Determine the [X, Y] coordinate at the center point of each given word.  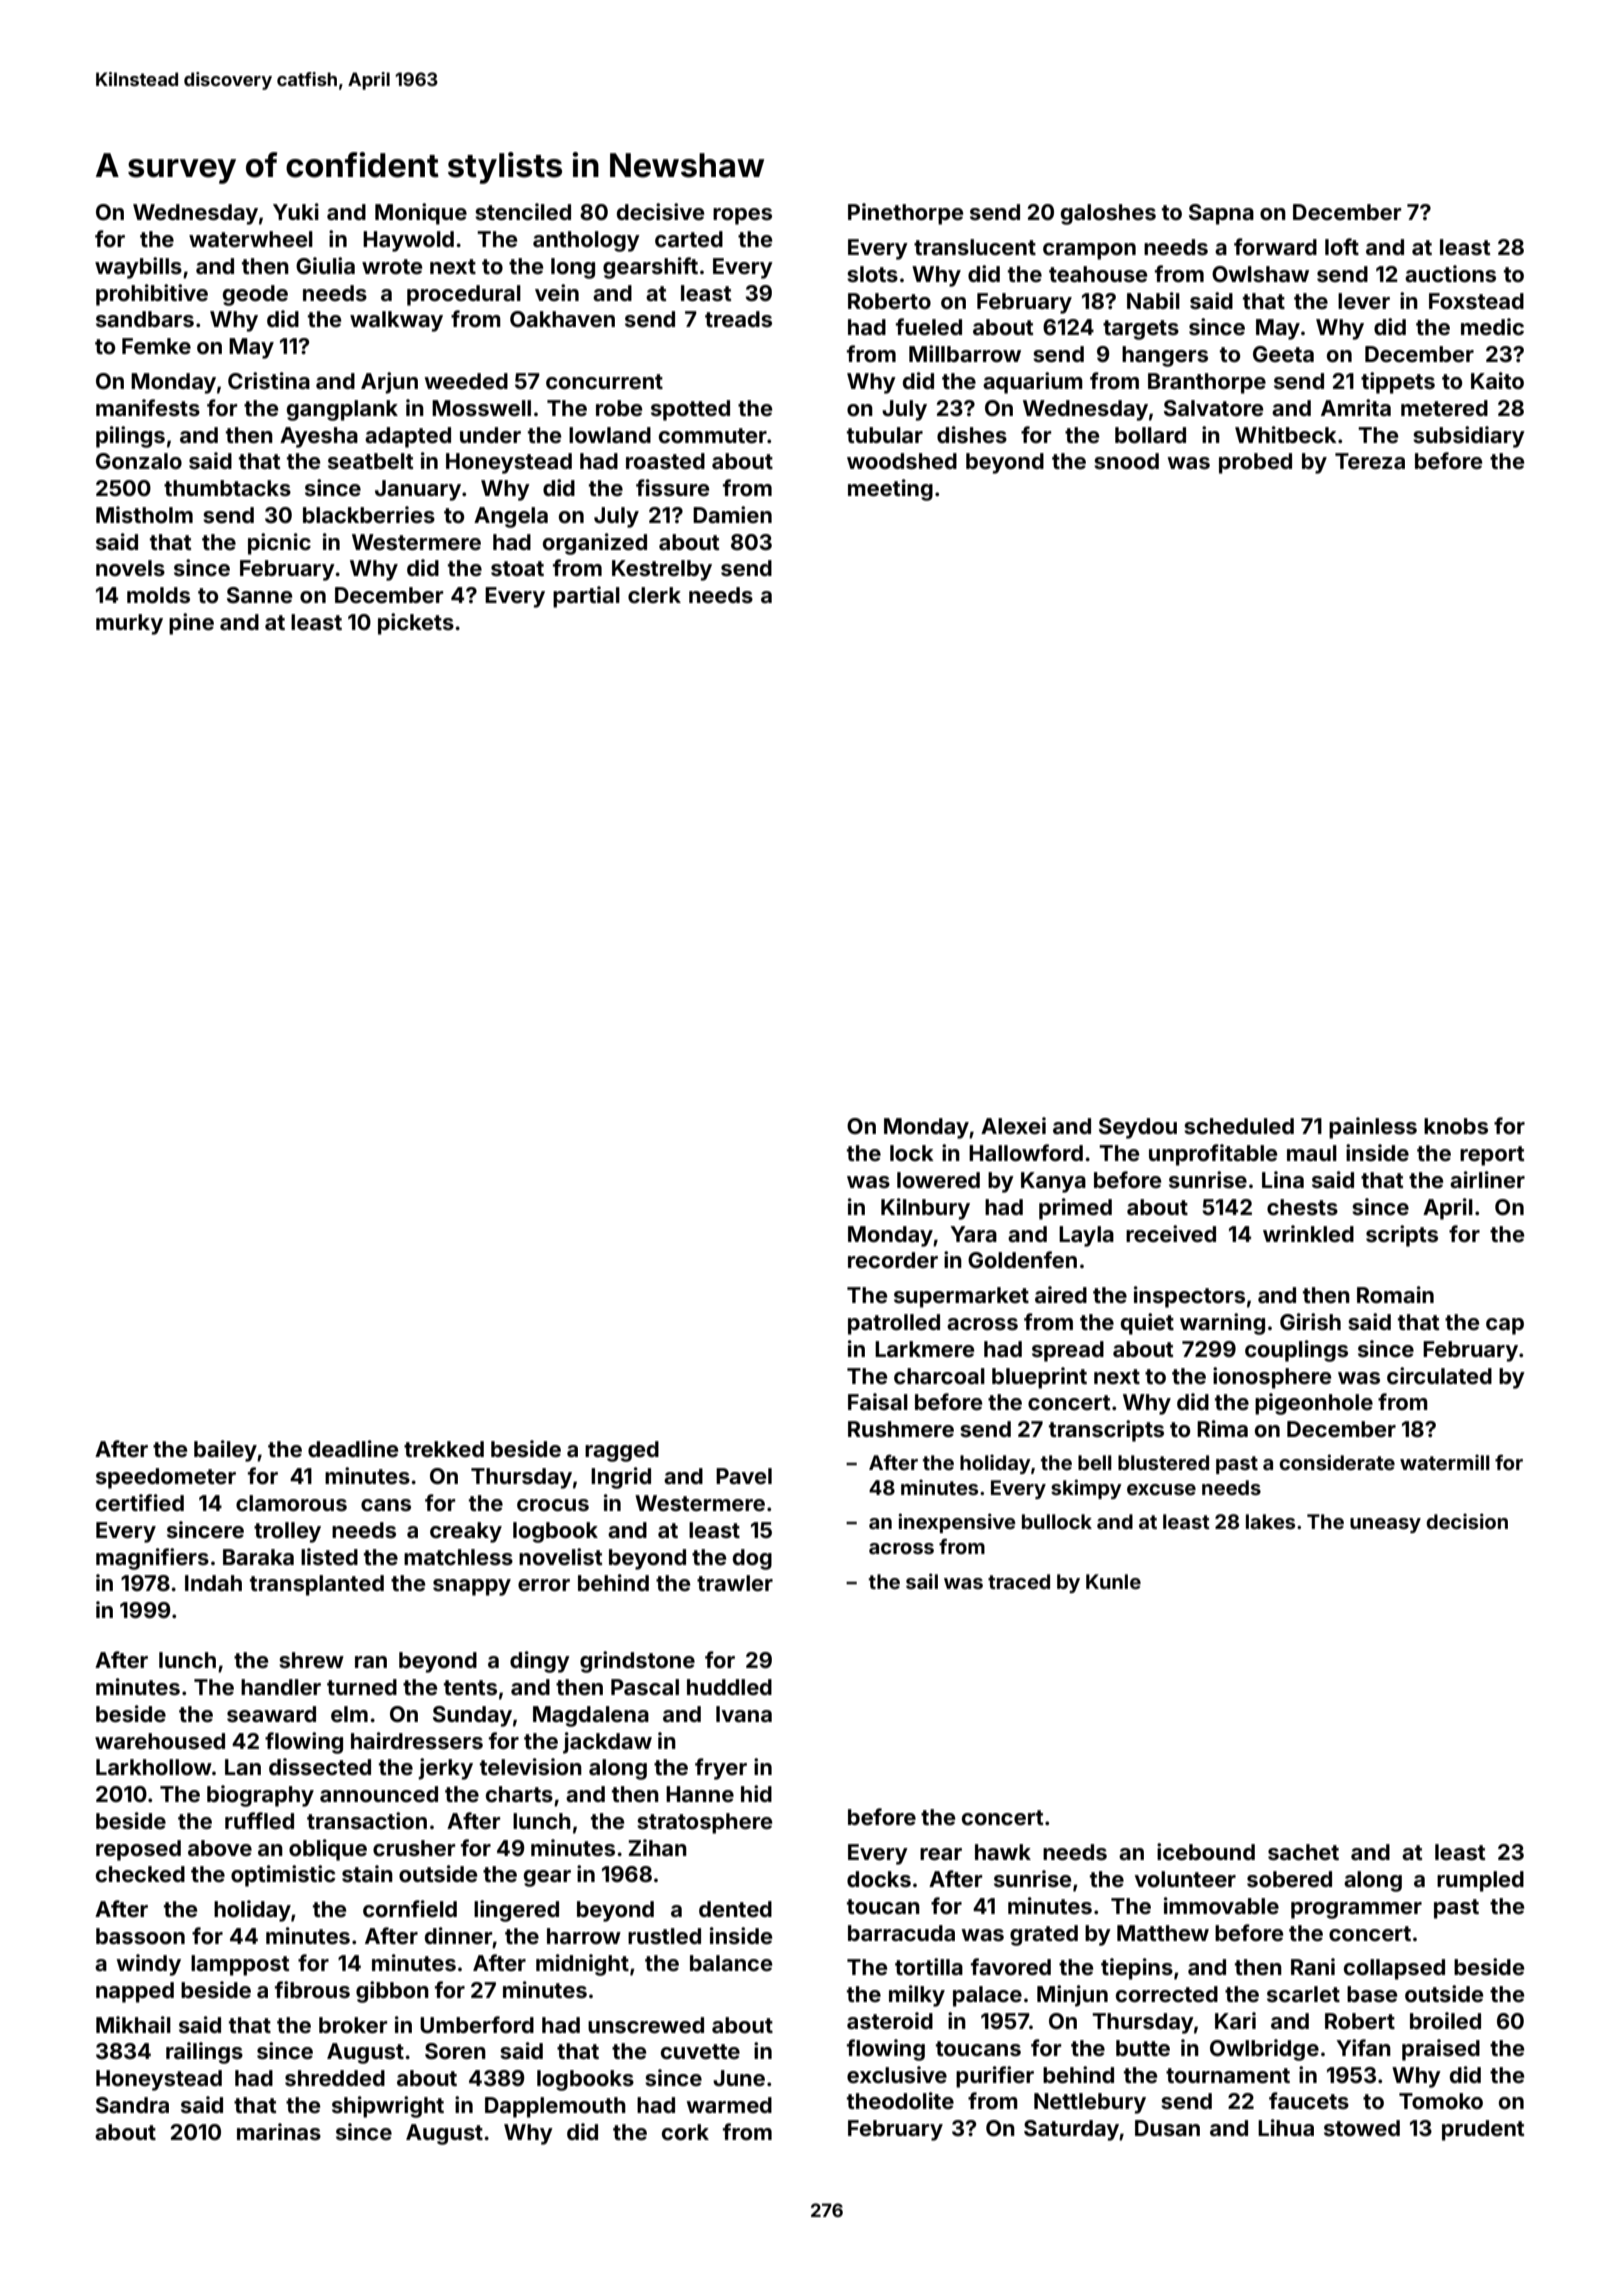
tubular [885, 435]
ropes [742, 216]
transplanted [317, 1585]
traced [1019, 1581]
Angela [511, 517]
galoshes [1108, 214]
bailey [225, 1451]
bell [1095, 1462]
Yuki [296, 211]
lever [1364, 301]
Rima [1222, 1428]
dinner [458, 1935]
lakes [1270, 1521]
